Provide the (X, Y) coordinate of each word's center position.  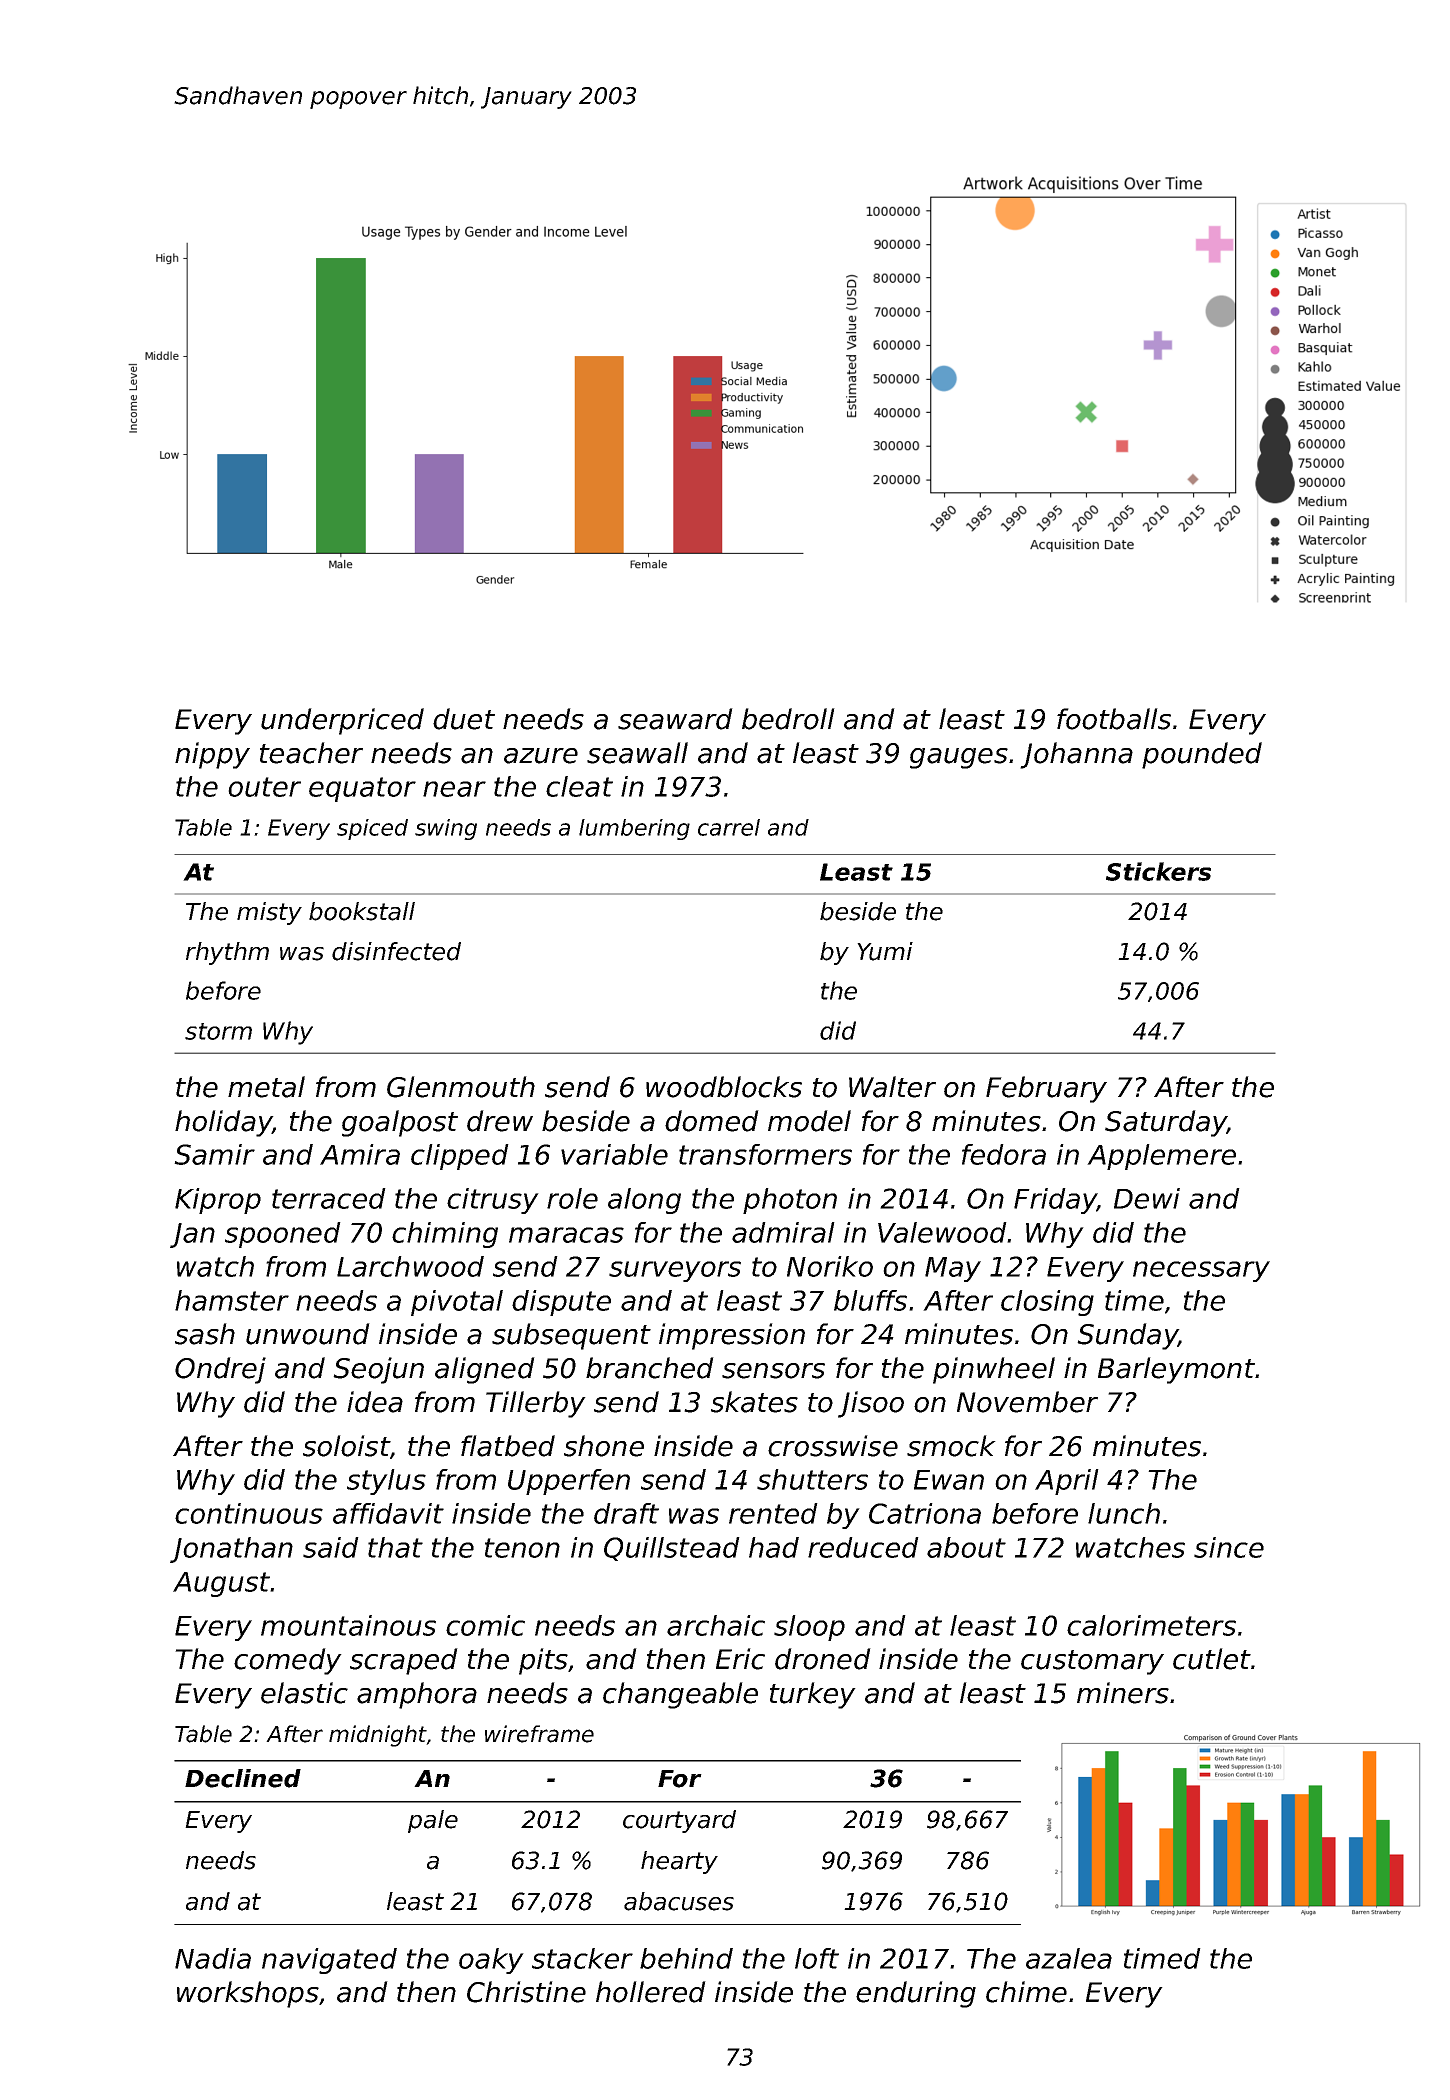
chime (1026, 1992)
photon (790, 1201)
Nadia (213, 1958)
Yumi (885, 951)
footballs (1114, 719)
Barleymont (1176, 1370)
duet (464, 719)
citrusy (493, 1201)
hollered (651, 1992)
